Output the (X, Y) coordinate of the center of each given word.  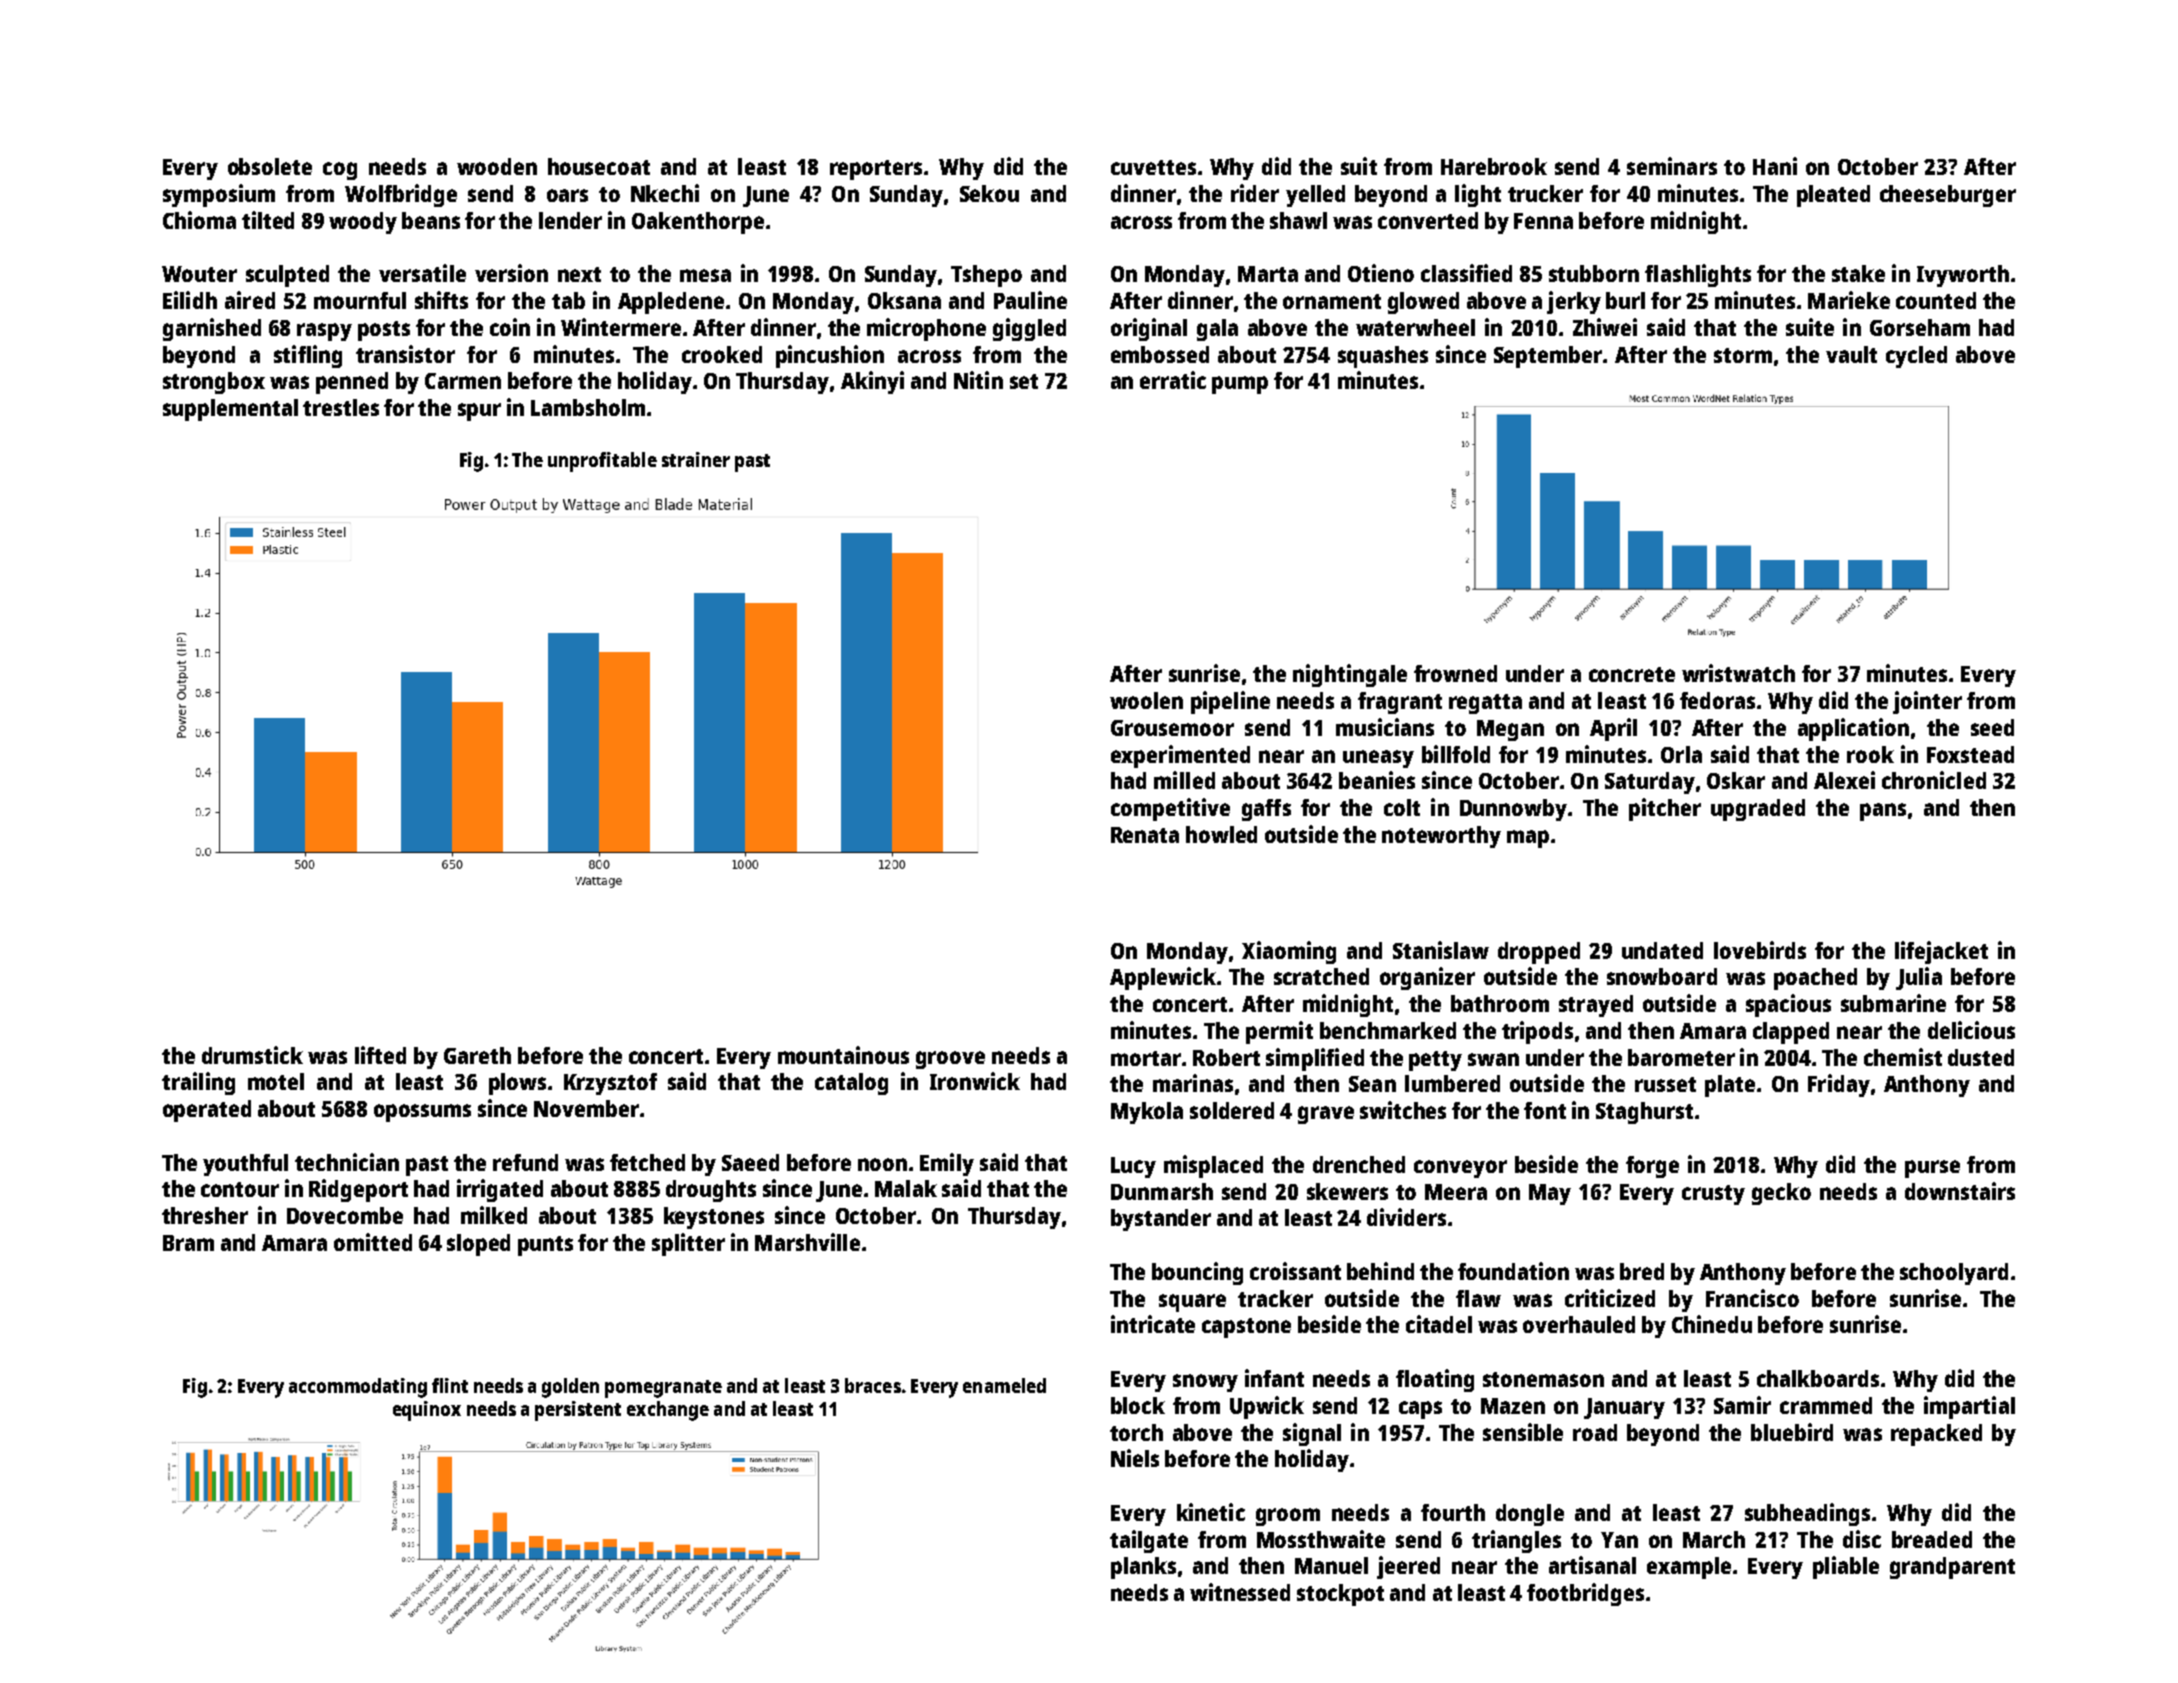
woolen (1146, 700)
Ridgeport (358, 1190)
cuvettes (1153, 167)
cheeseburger (1948, 196)
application (1853, 729)
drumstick (252, 1055)
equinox (427, 1411)
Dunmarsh (1162, 1191)
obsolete (270, 166)
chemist (1903, 1057)
